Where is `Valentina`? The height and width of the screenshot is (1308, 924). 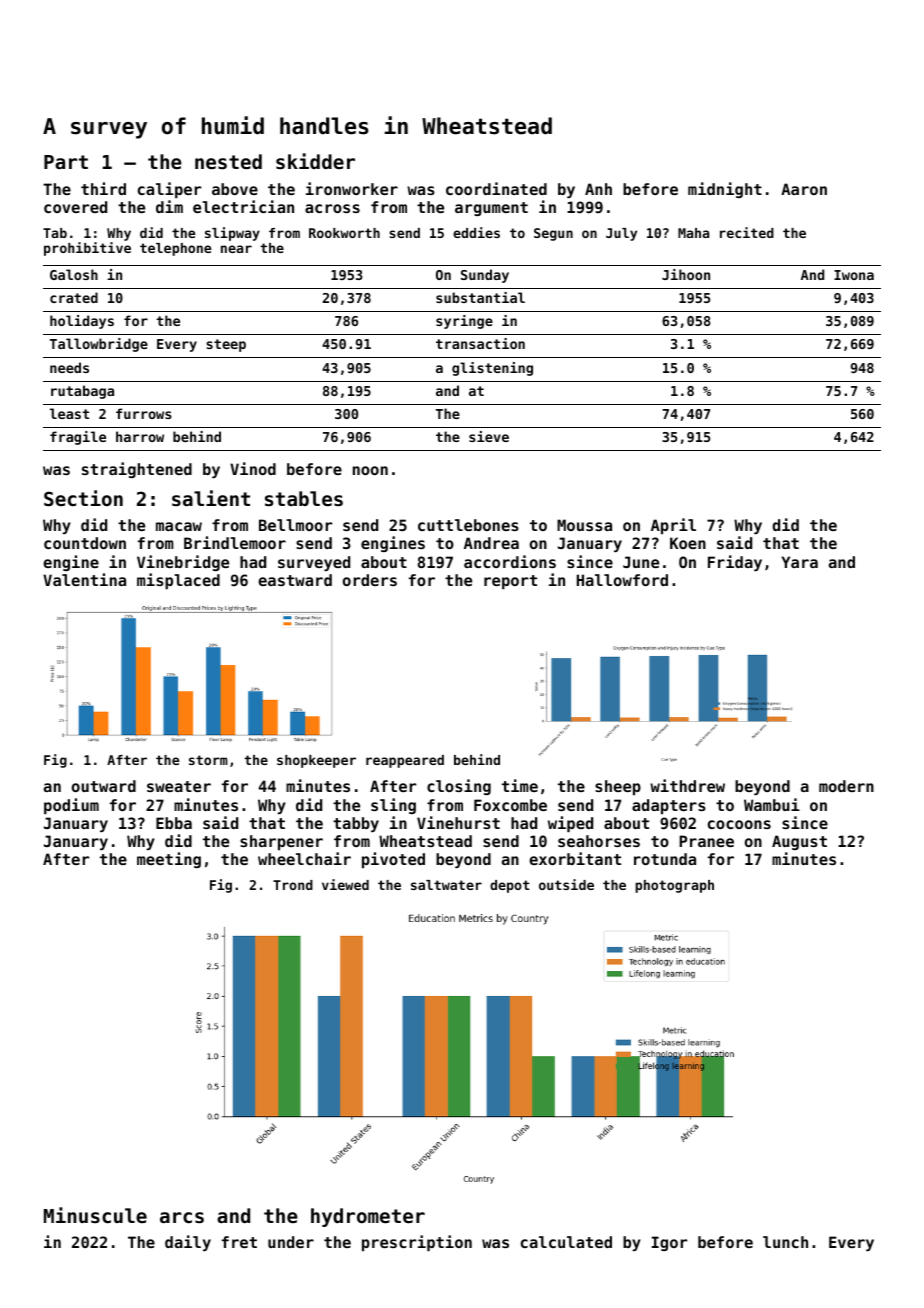
Valentina is located at coordinates (84, 579).
